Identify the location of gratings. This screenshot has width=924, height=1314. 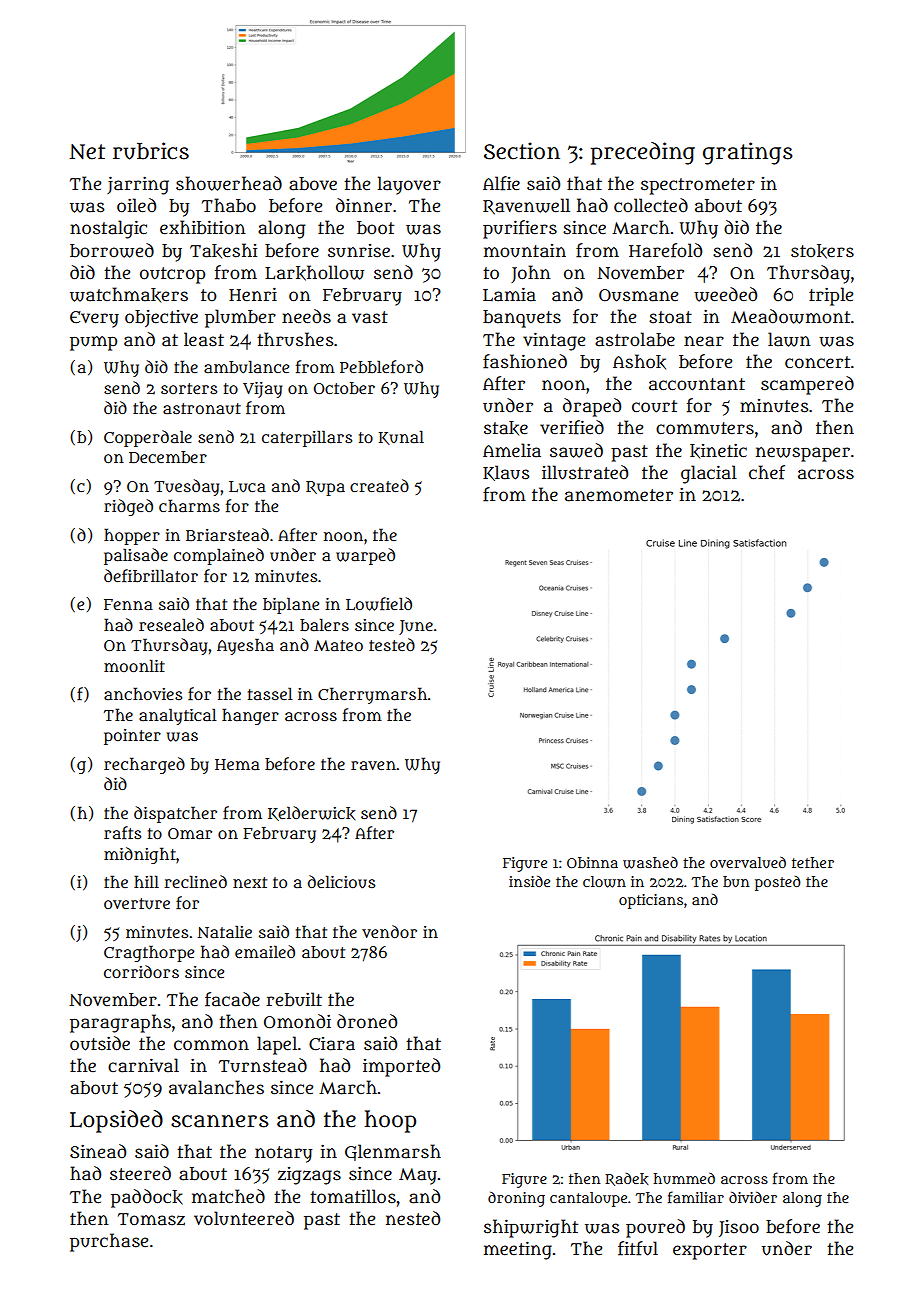
(748, 153).
